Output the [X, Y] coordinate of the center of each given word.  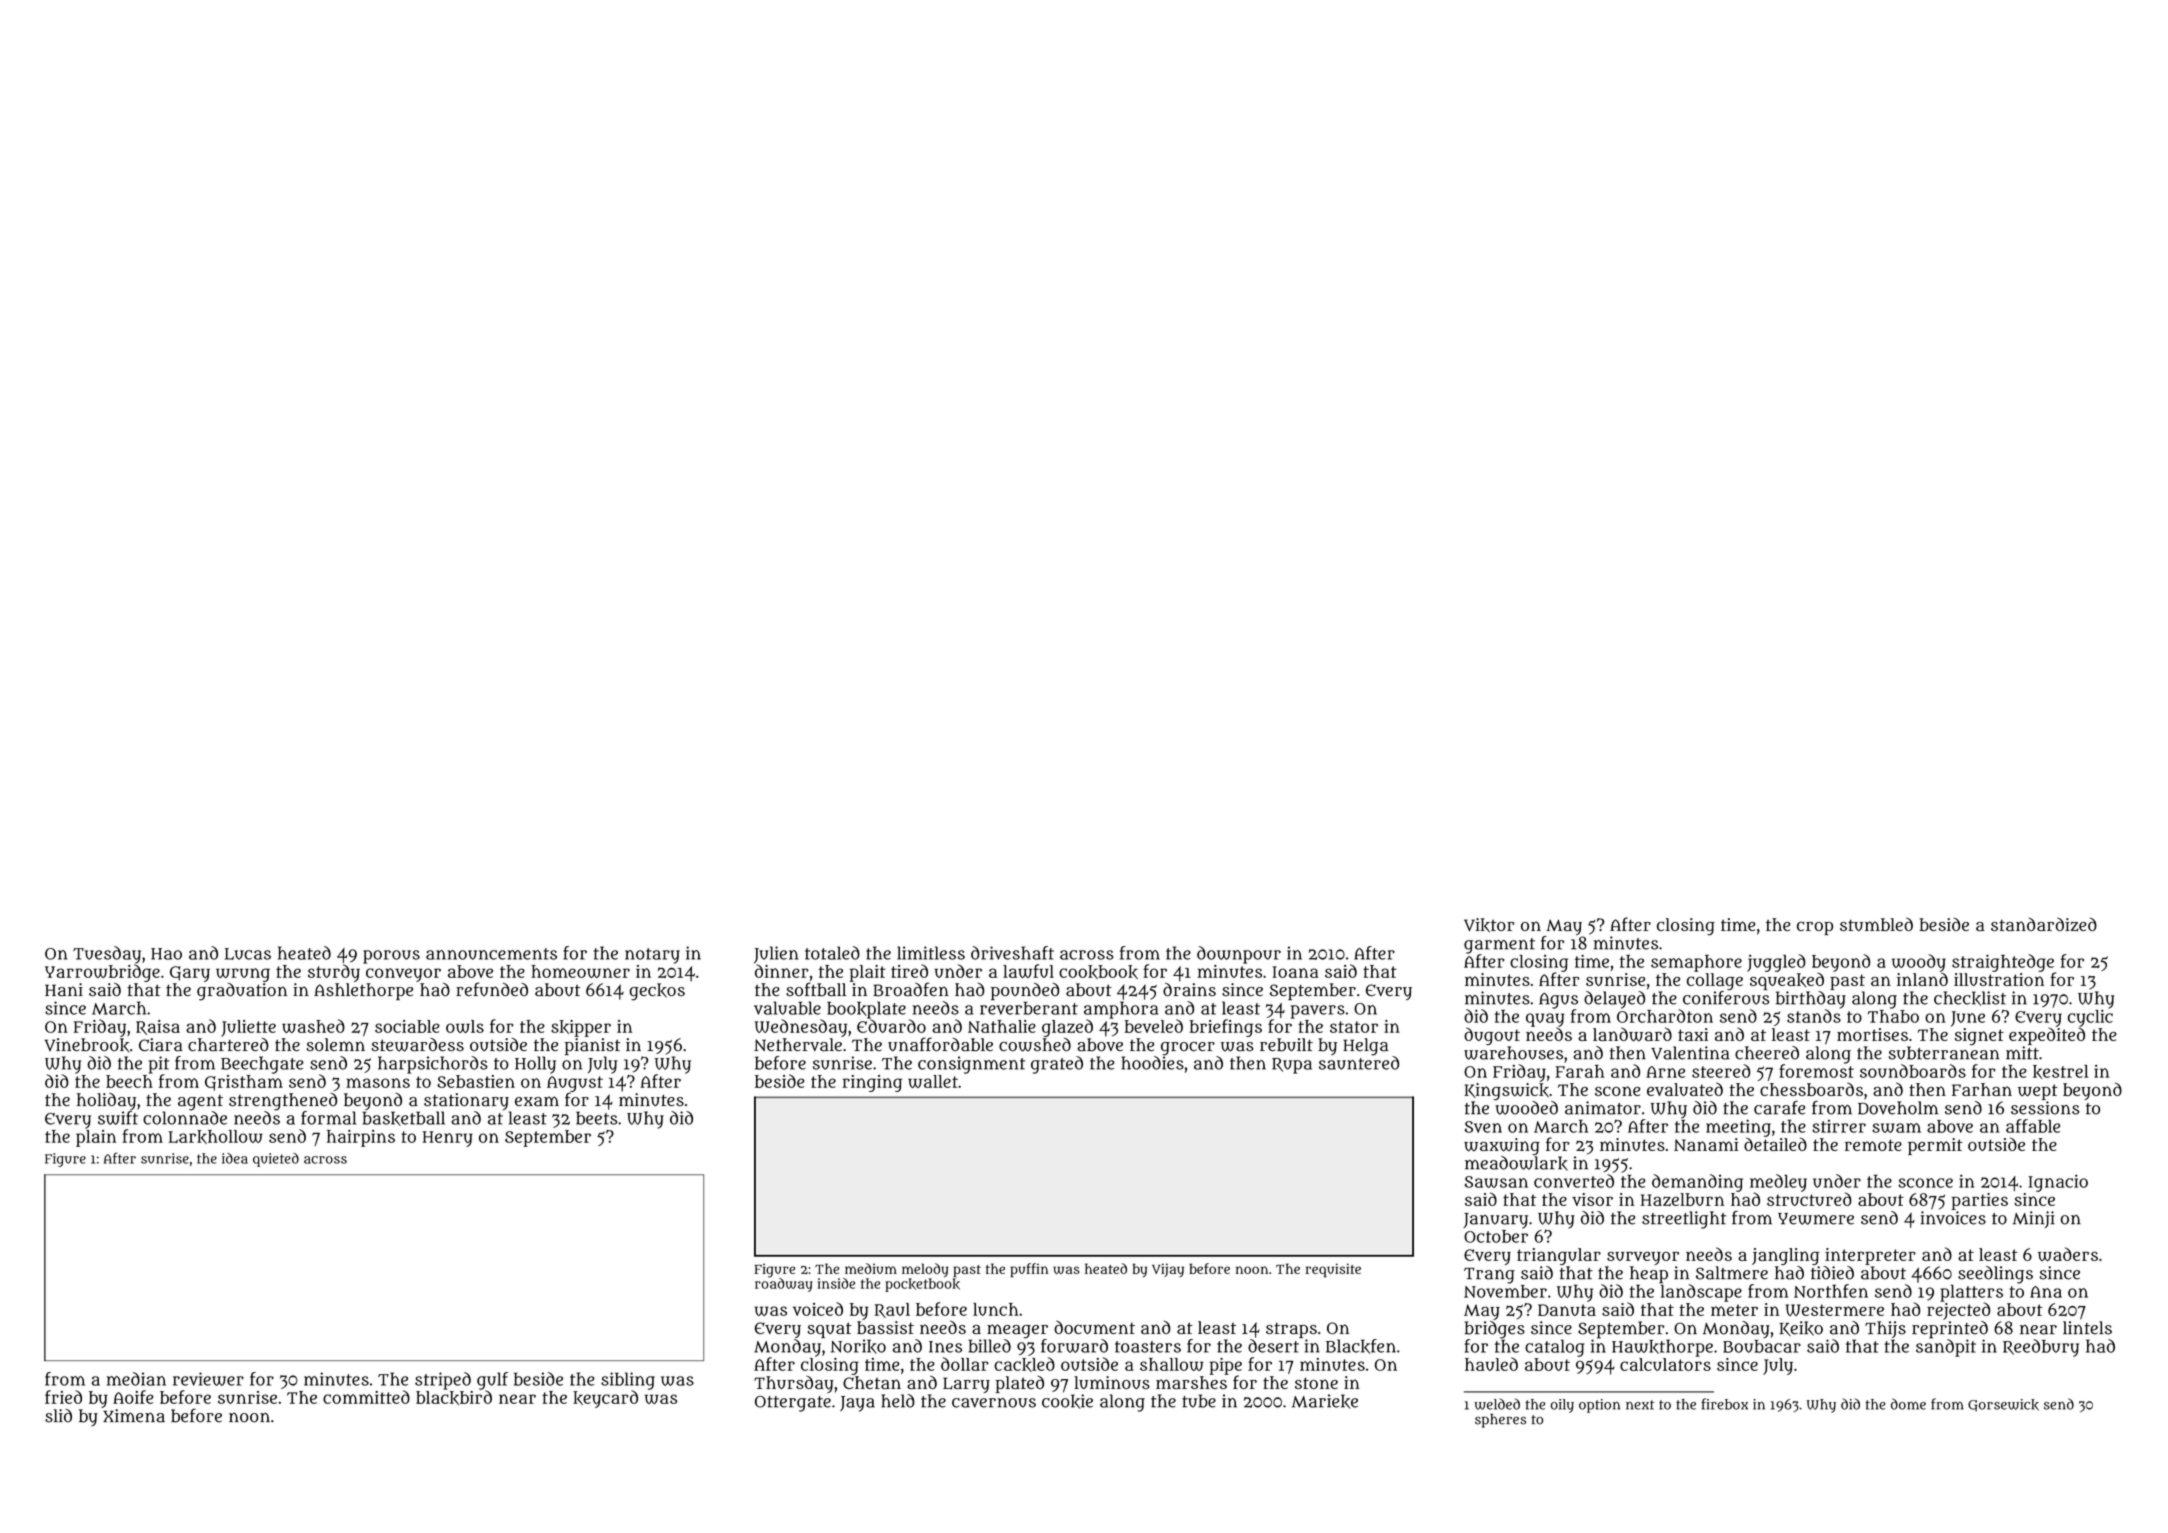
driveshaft [1012, 953]
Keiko [1801, 1328]
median [136, 1379]
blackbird [454, 1397]
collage [1715, 981]
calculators [1665, 1364]
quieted [276, 1160]
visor [1592, 1199]
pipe [1225, 1366]
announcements [491, 954]
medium [871, 1268]
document [1094, 1327]
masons [378, 1083]
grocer [1188, 1049]
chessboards [1811, 1089]
